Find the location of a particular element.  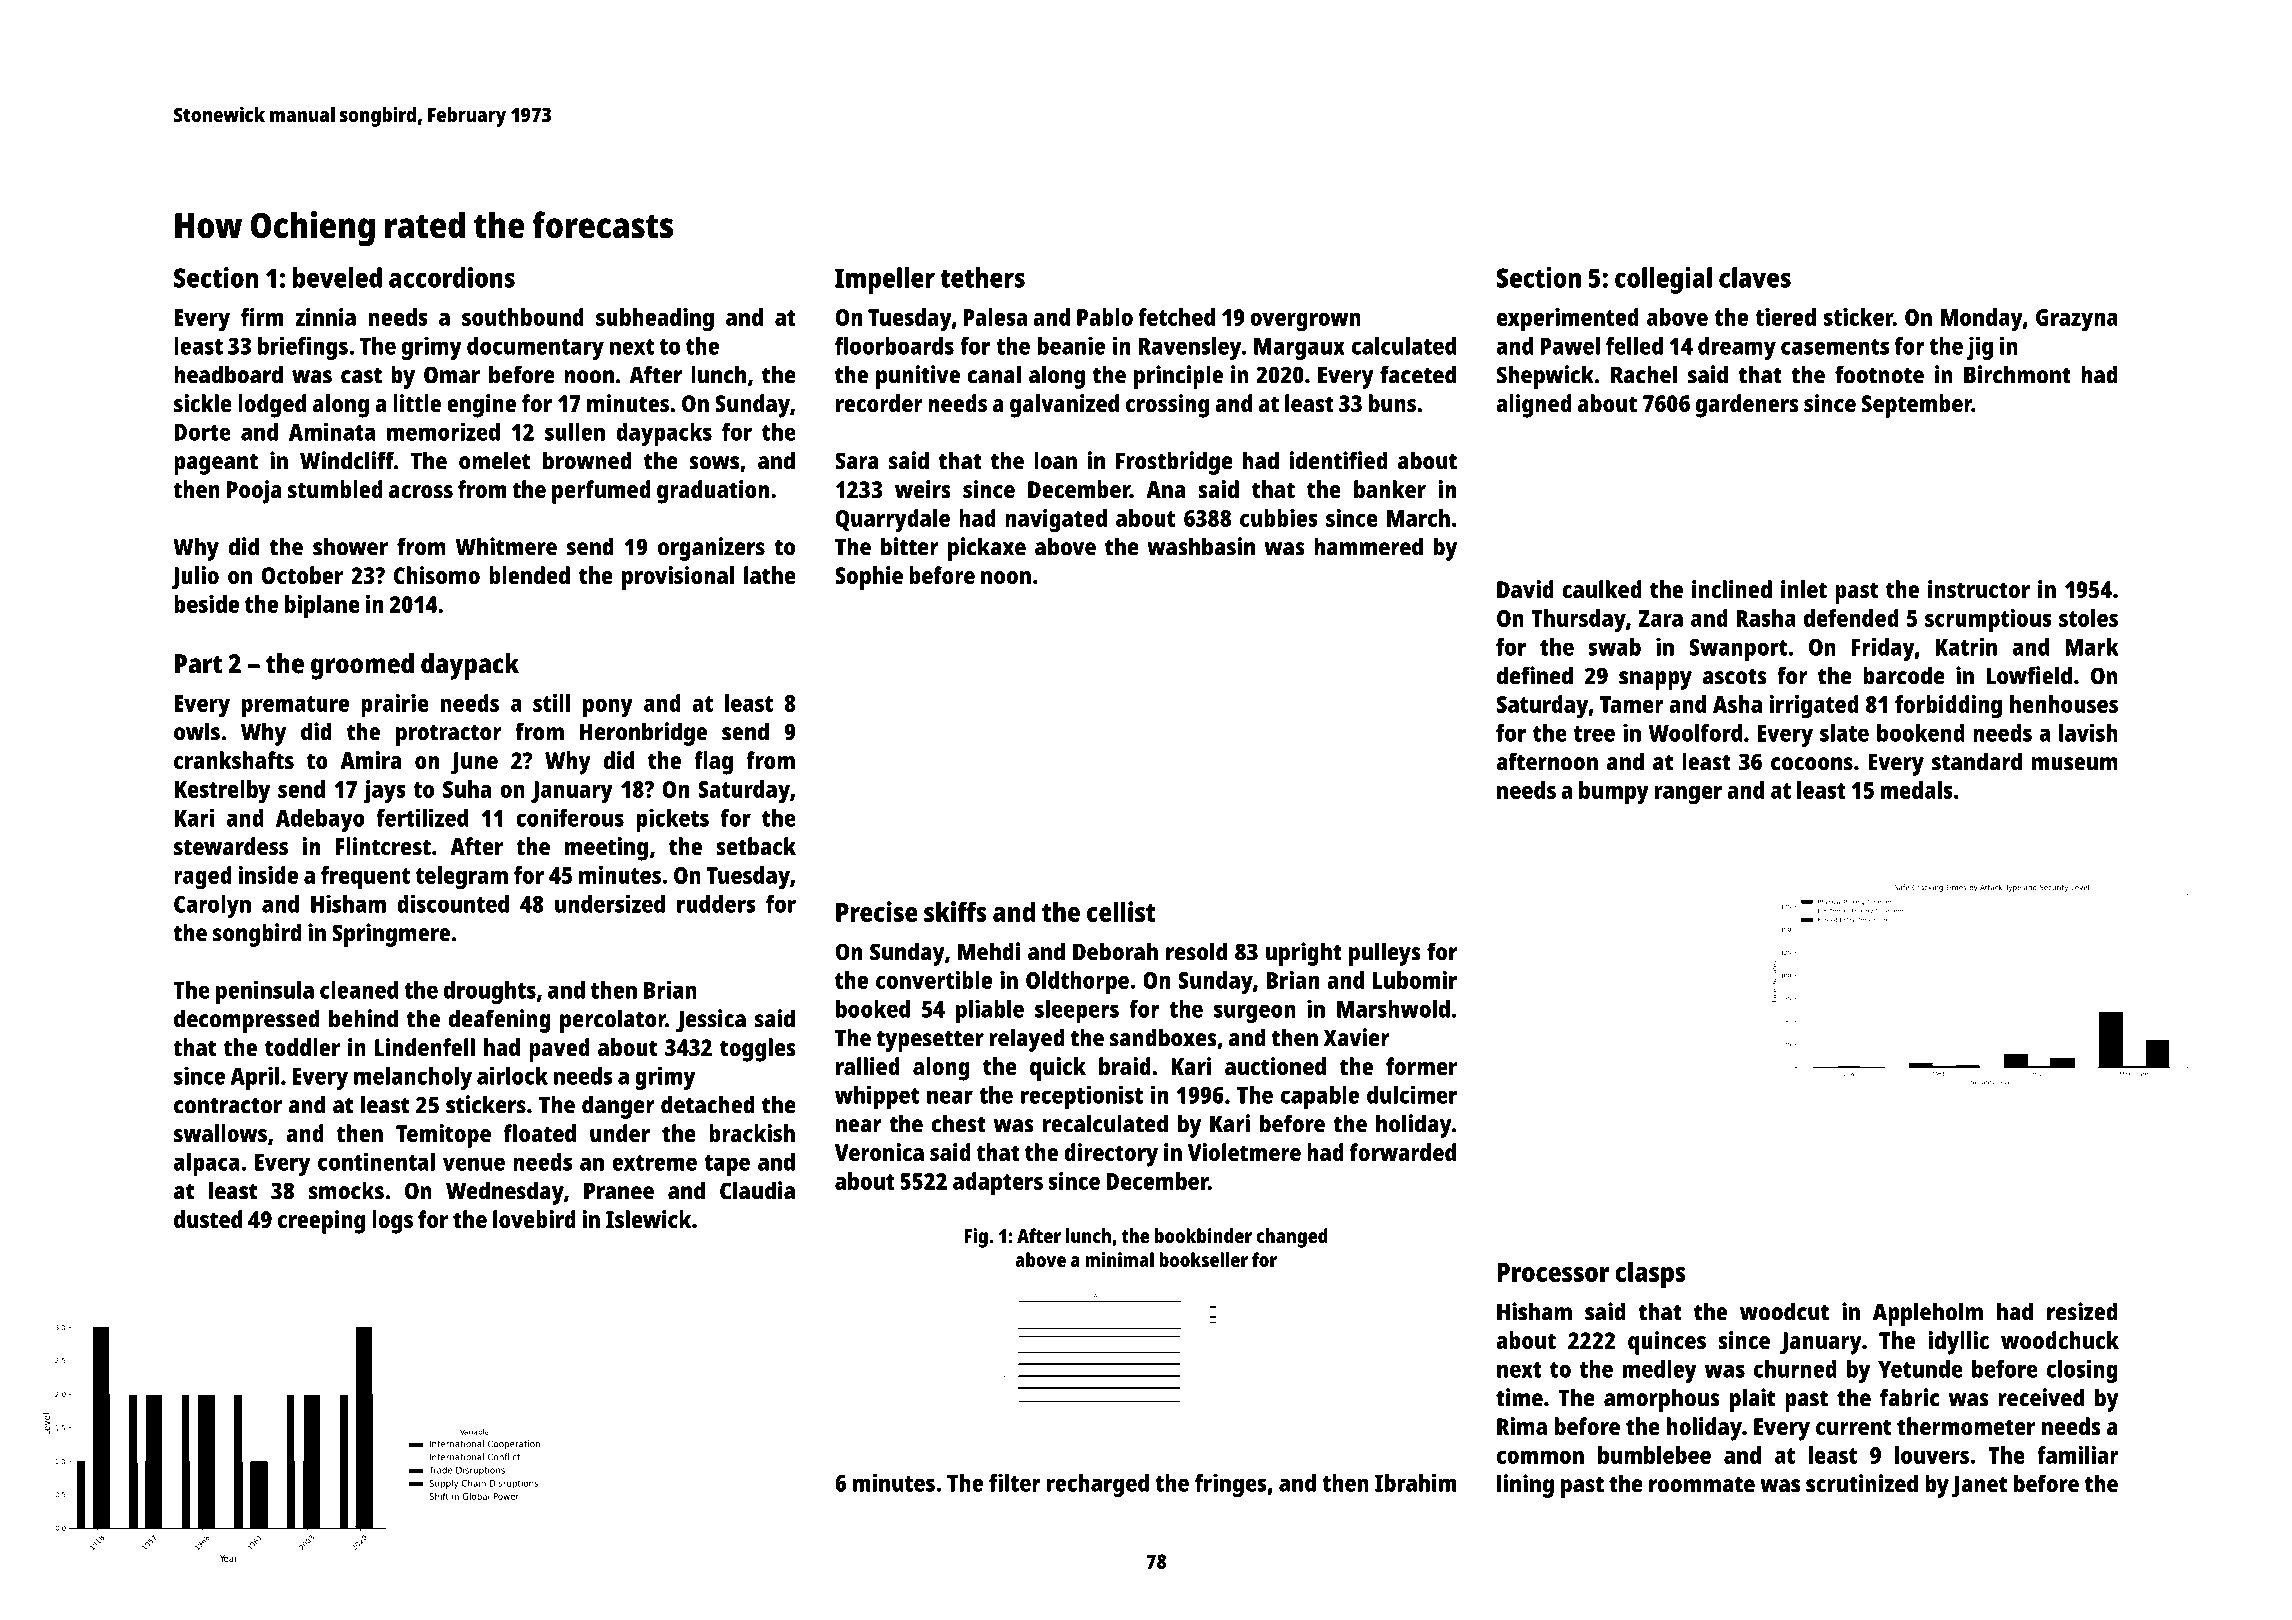

beveled is located at coordinates (337, 277).
